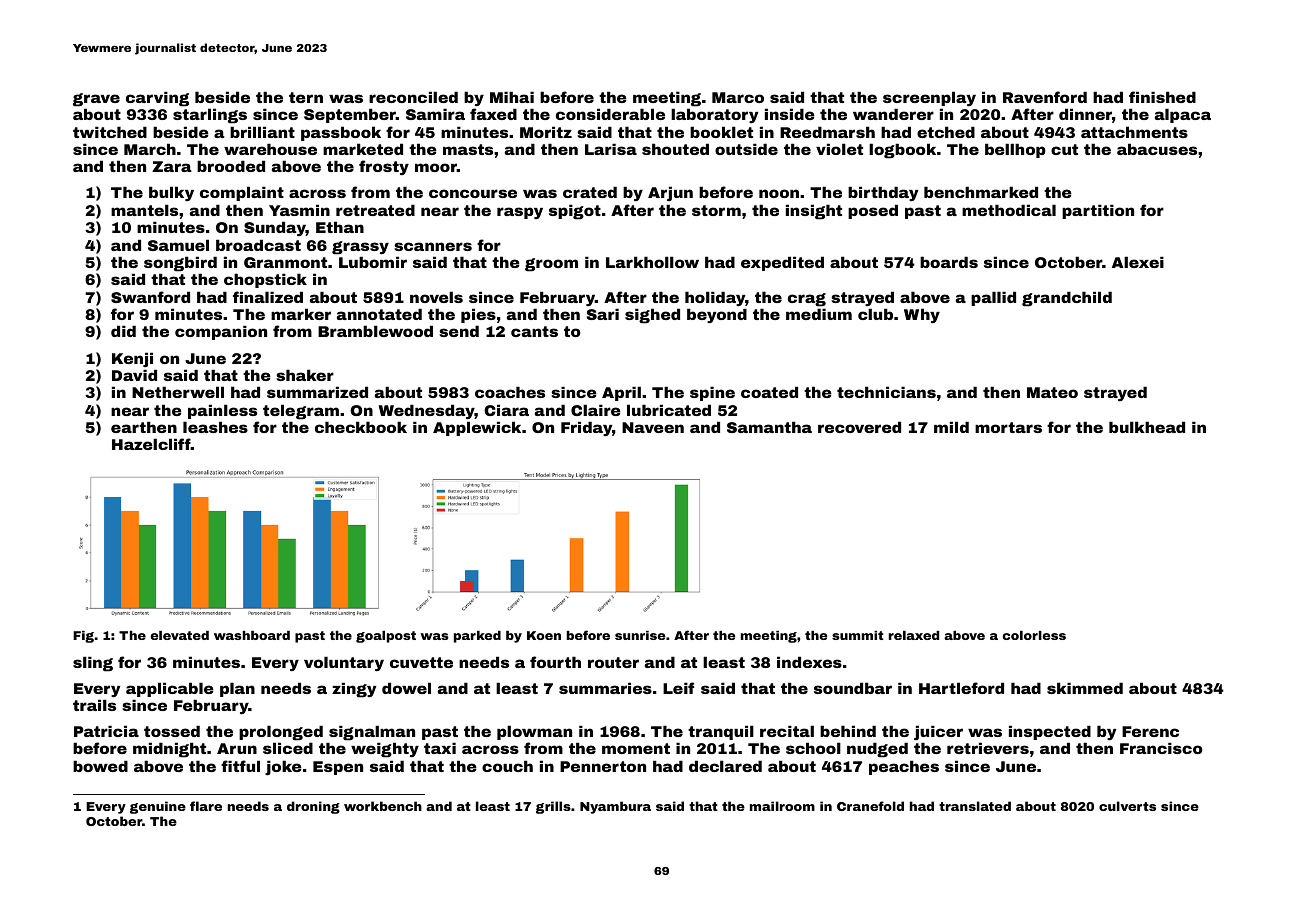  Describe the element at coordinates (1085, 688) in the image. I see `skimmed` at that location.
